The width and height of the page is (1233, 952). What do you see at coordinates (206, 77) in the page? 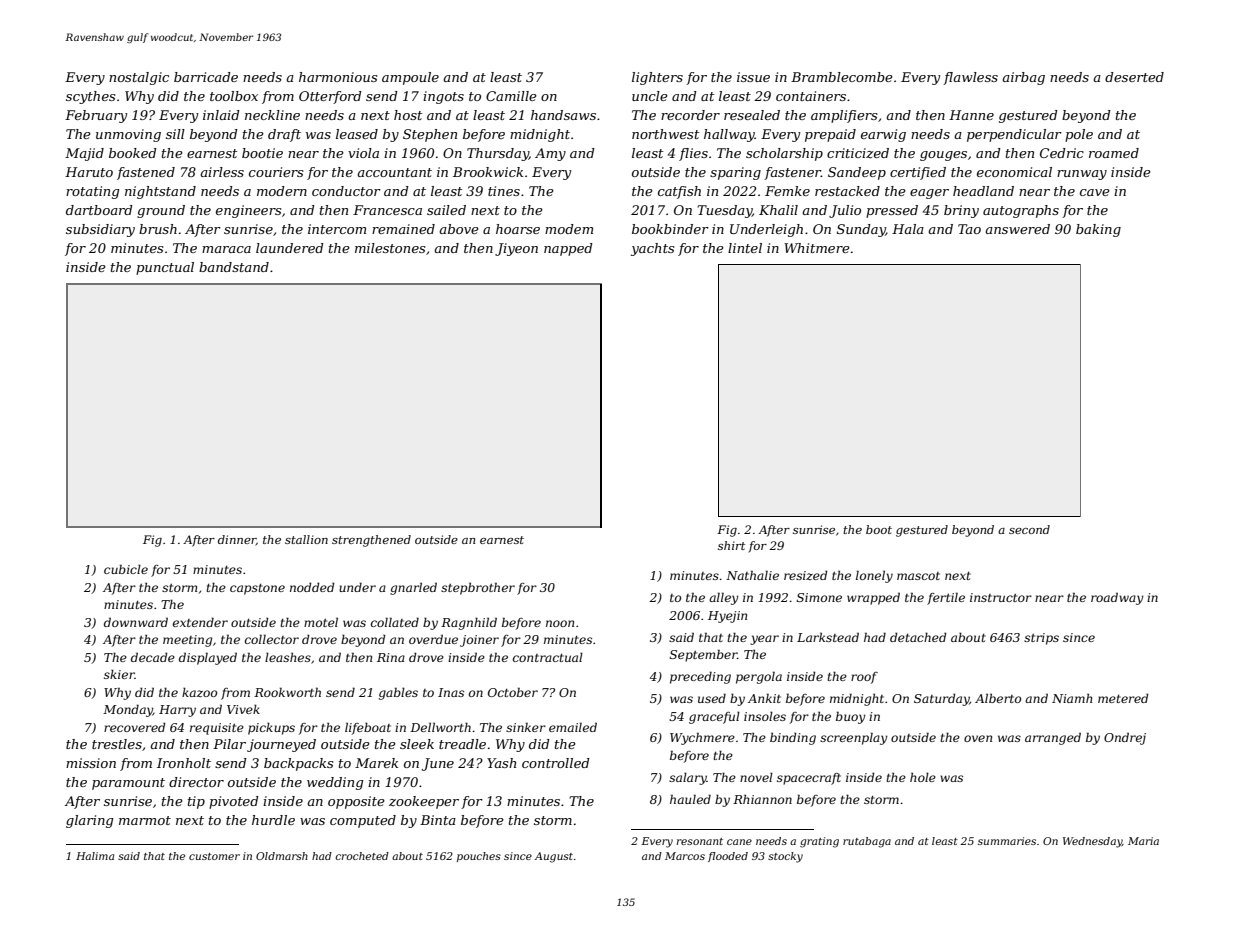
I see `barricade` at bounding box center [206, 77].
